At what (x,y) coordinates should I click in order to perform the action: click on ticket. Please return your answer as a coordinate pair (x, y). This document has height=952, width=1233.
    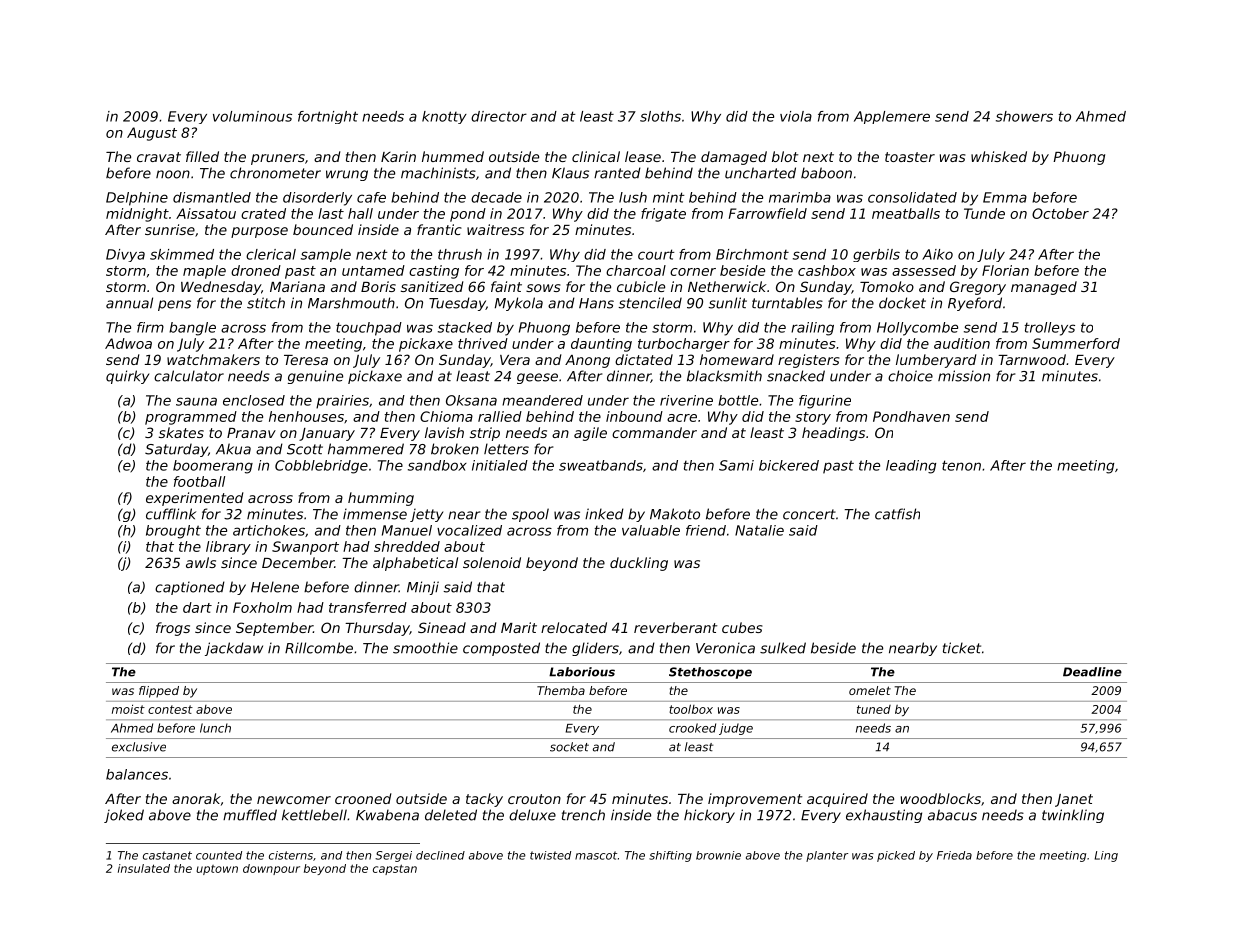
    Looking at the image, I should click on (962, 648).
